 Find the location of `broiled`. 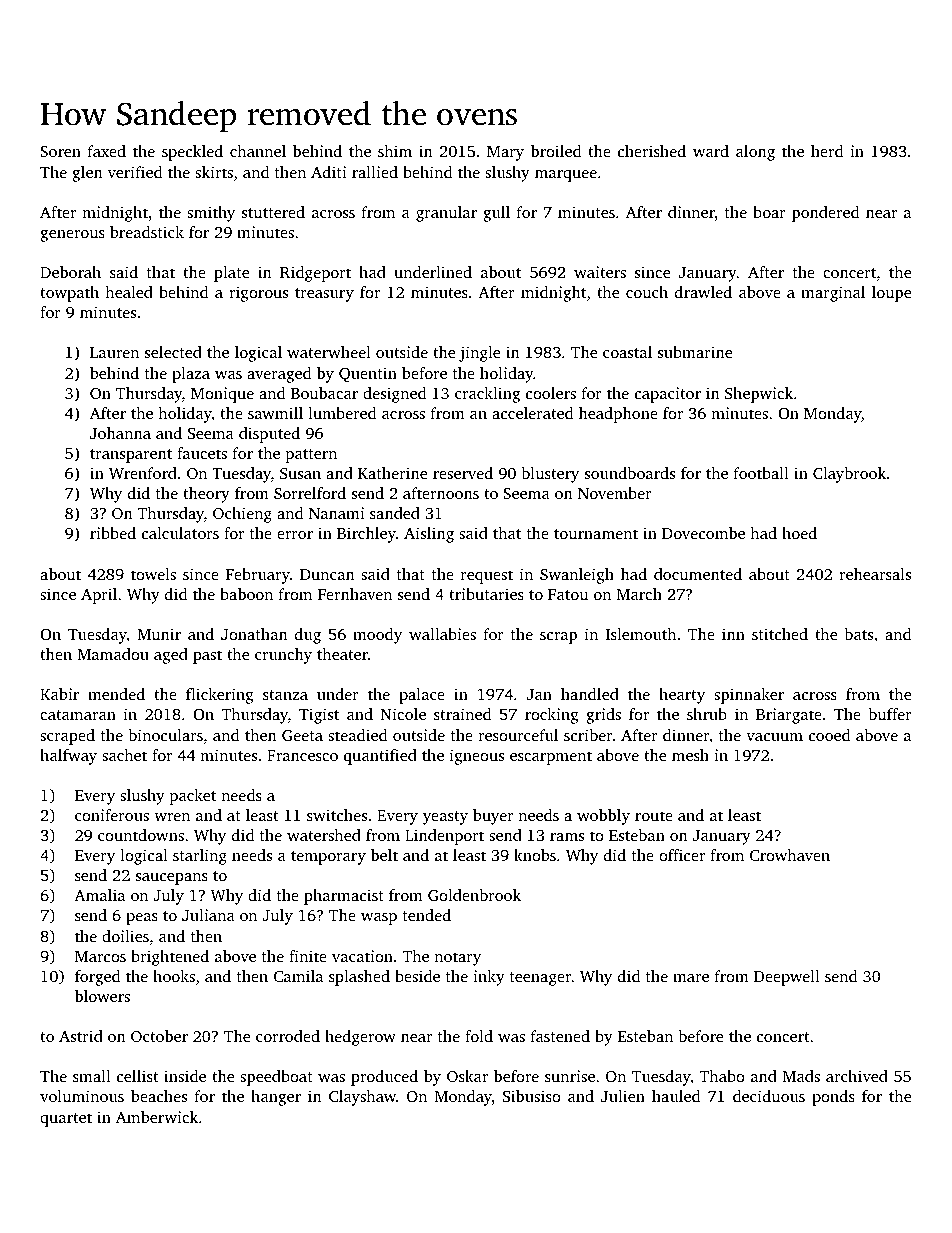

broiled is located at coordinates (556, 151).
